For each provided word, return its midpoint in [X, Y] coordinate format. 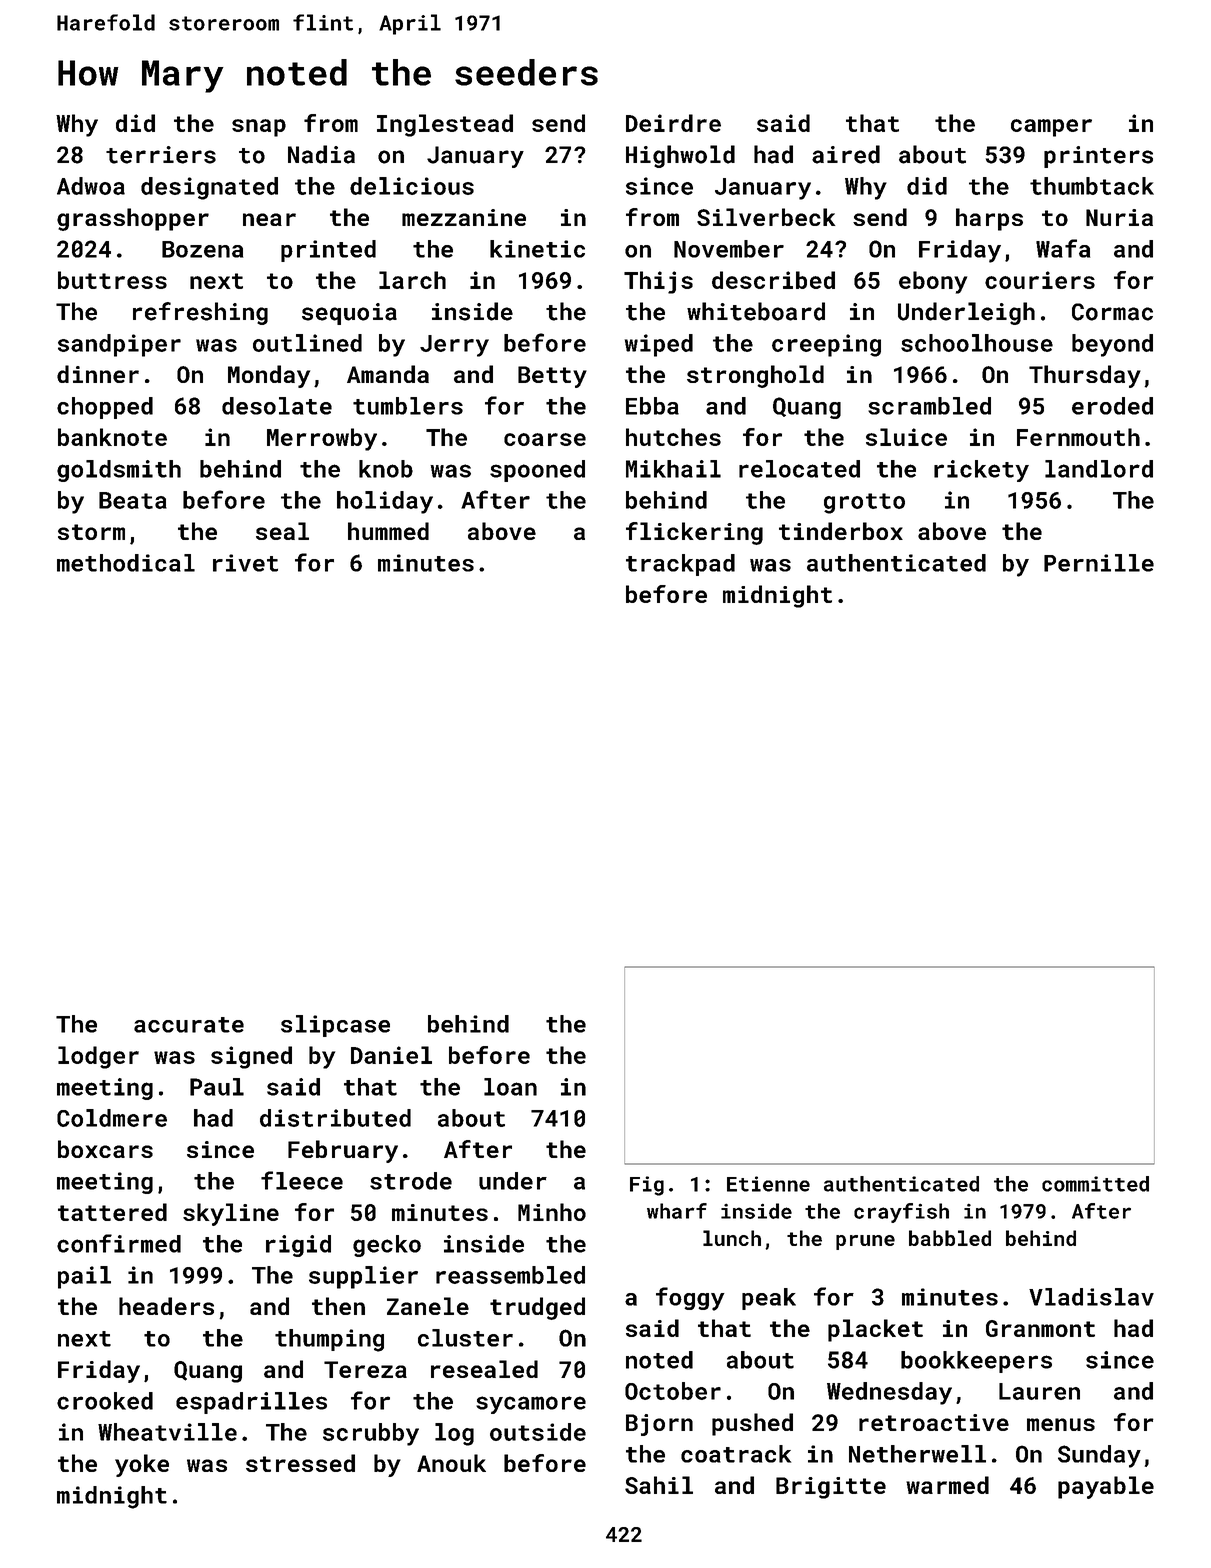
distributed [335, 1118]
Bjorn [659, 1425]
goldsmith [119, 471]
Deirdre [673, 123]
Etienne [768, 1184]
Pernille [1099, 563]
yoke [142, 1465]
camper [1051, 128]
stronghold [755, 376]
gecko [387, 1246]
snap [259, 128]
